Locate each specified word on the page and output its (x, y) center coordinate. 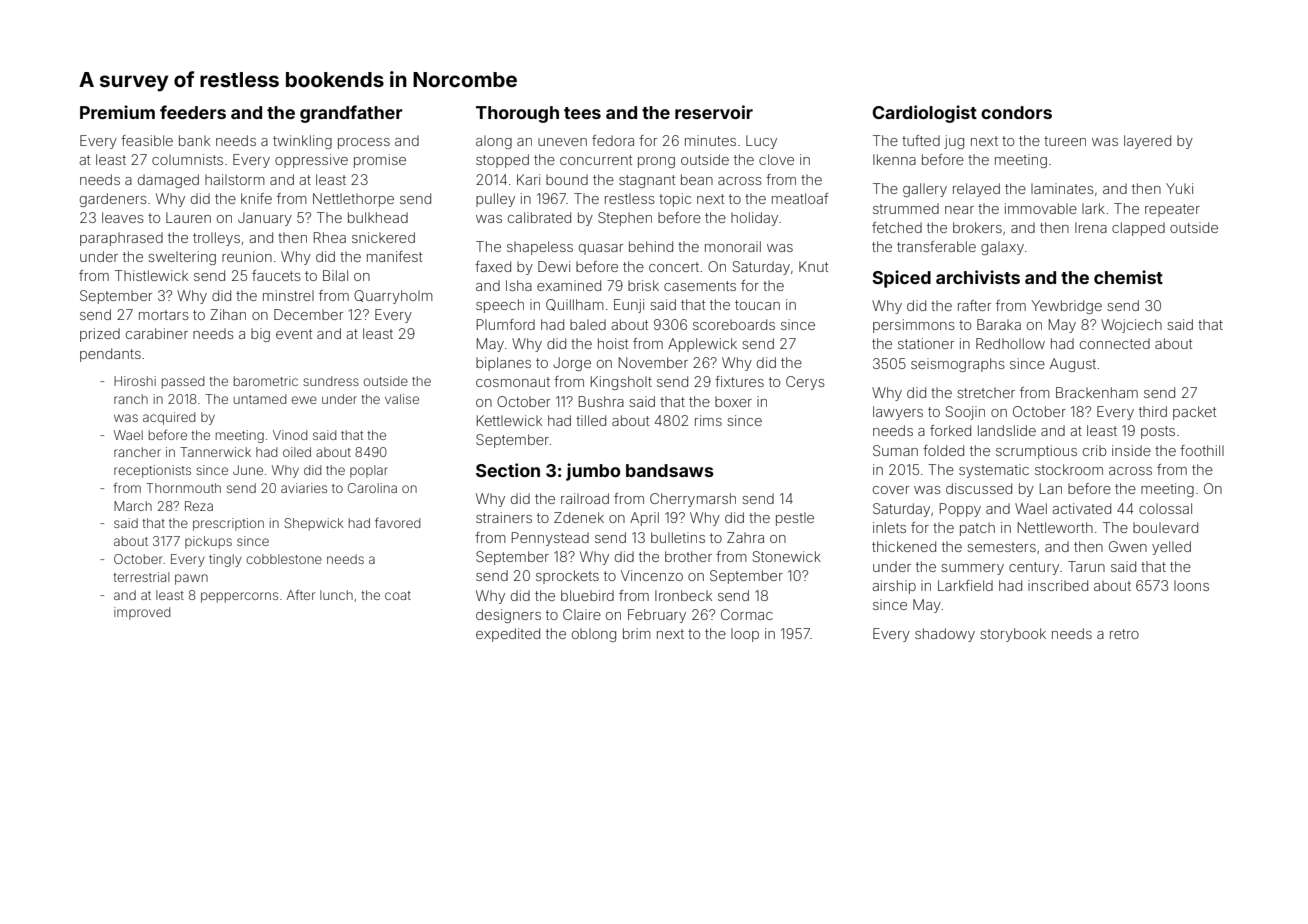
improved (142, 613)
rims (708, 420)
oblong (594, 635)
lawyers (898, 413)
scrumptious (1036, 452)
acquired (169, 418)
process (364, 143)
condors (1016, 112)
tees (582, 113)
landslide (1007, 430)
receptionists (152, 471)
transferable (936, 246)
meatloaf (800, 198)
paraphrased (121, 239)
